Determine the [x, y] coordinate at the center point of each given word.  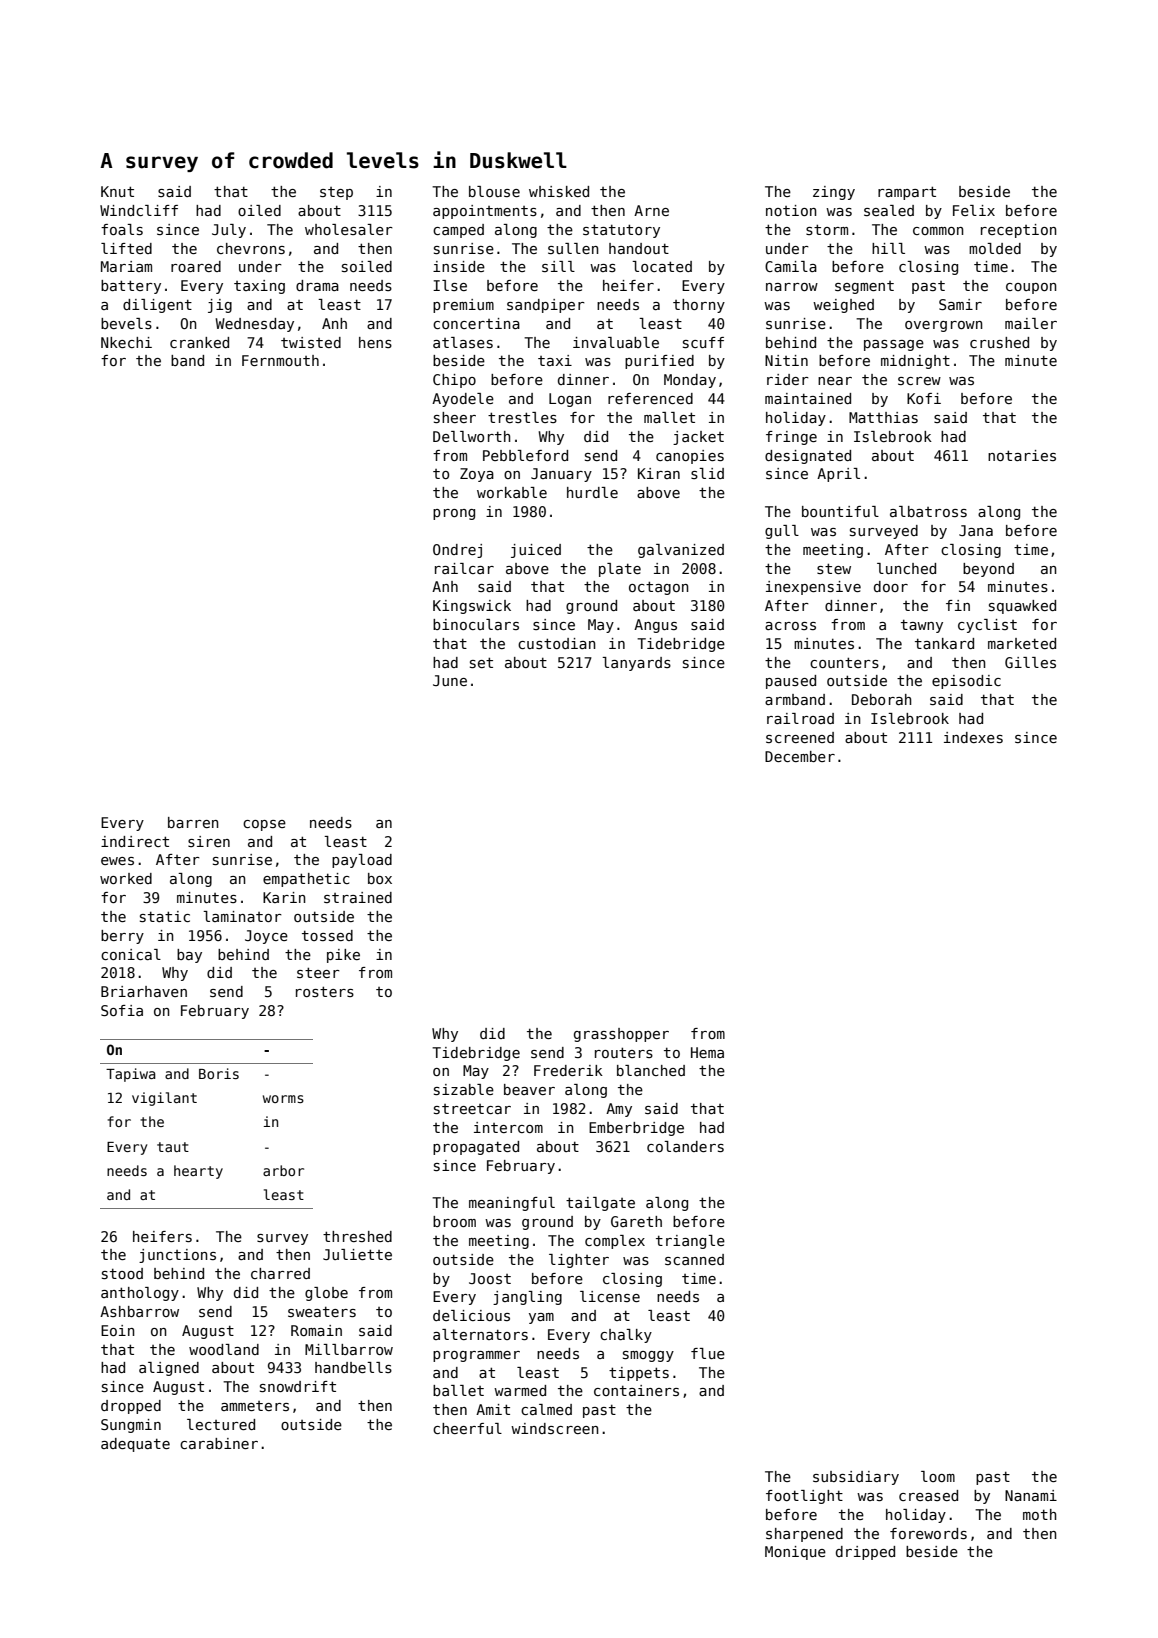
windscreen [555, 1428]
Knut [117, 191]
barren [193, 822]
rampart [907, 193]
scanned [694, 1259]
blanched [651, 1070]
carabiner [219, 1443]
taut [173, 1147]
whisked [559, 191]
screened [800, 737]
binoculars [476, 624]
